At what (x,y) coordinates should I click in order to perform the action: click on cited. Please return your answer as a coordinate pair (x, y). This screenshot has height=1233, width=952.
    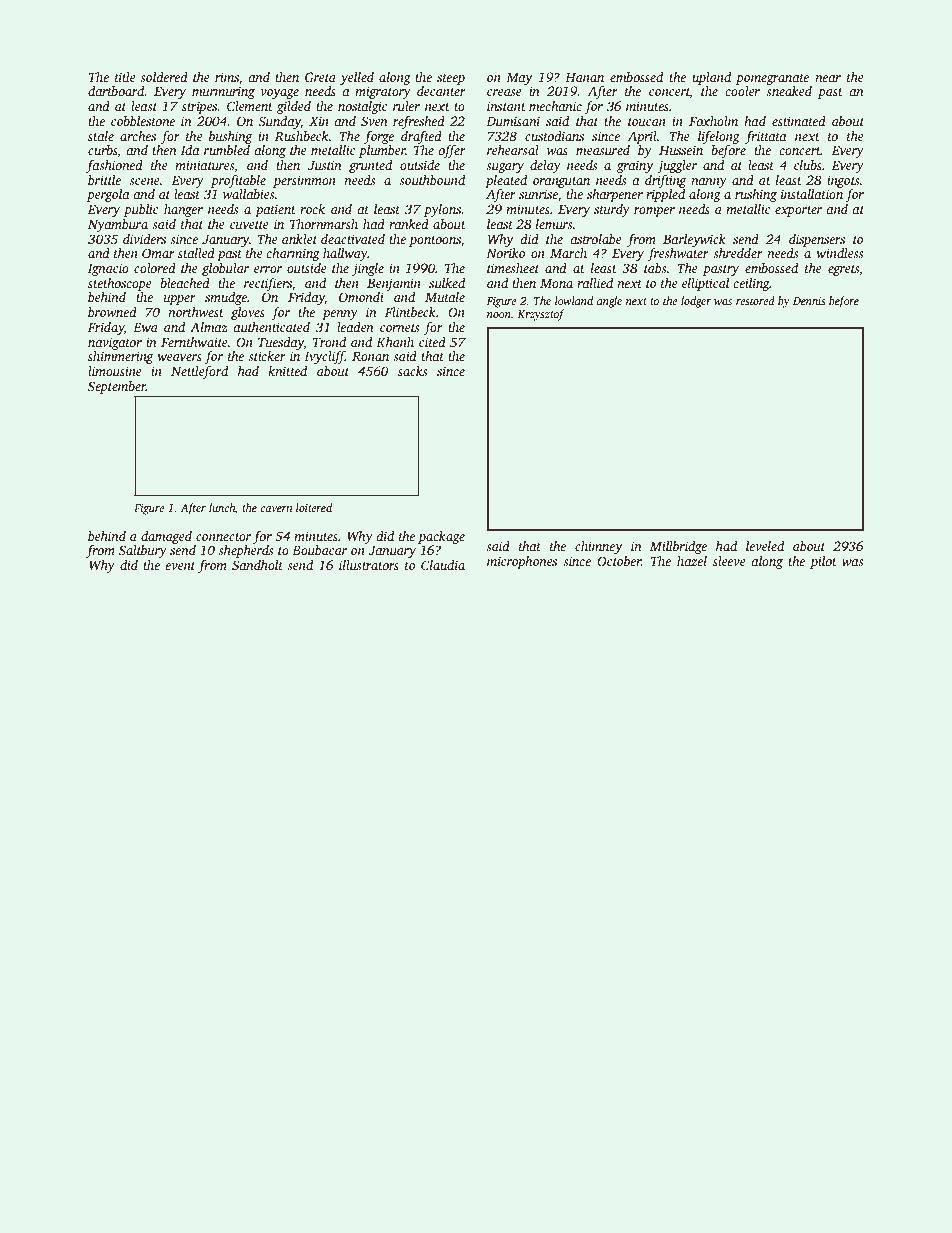
    Looking at the image, I should click on (432, 342).
